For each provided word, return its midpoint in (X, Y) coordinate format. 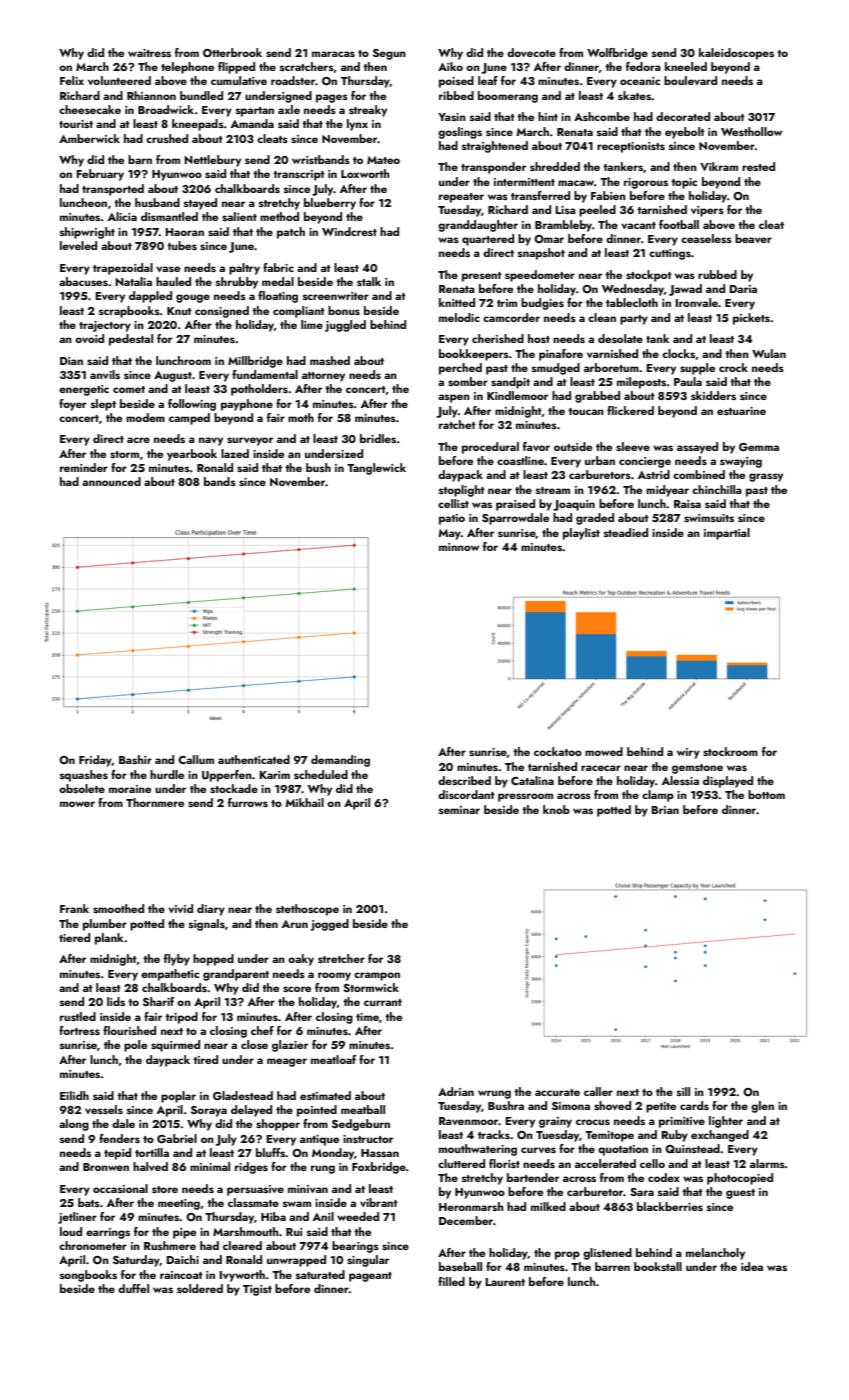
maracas (333, 54)
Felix (72, 80)
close (254, 1044)
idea (752, 1266)
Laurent (505, 1282)
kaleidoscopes (736, 54)
